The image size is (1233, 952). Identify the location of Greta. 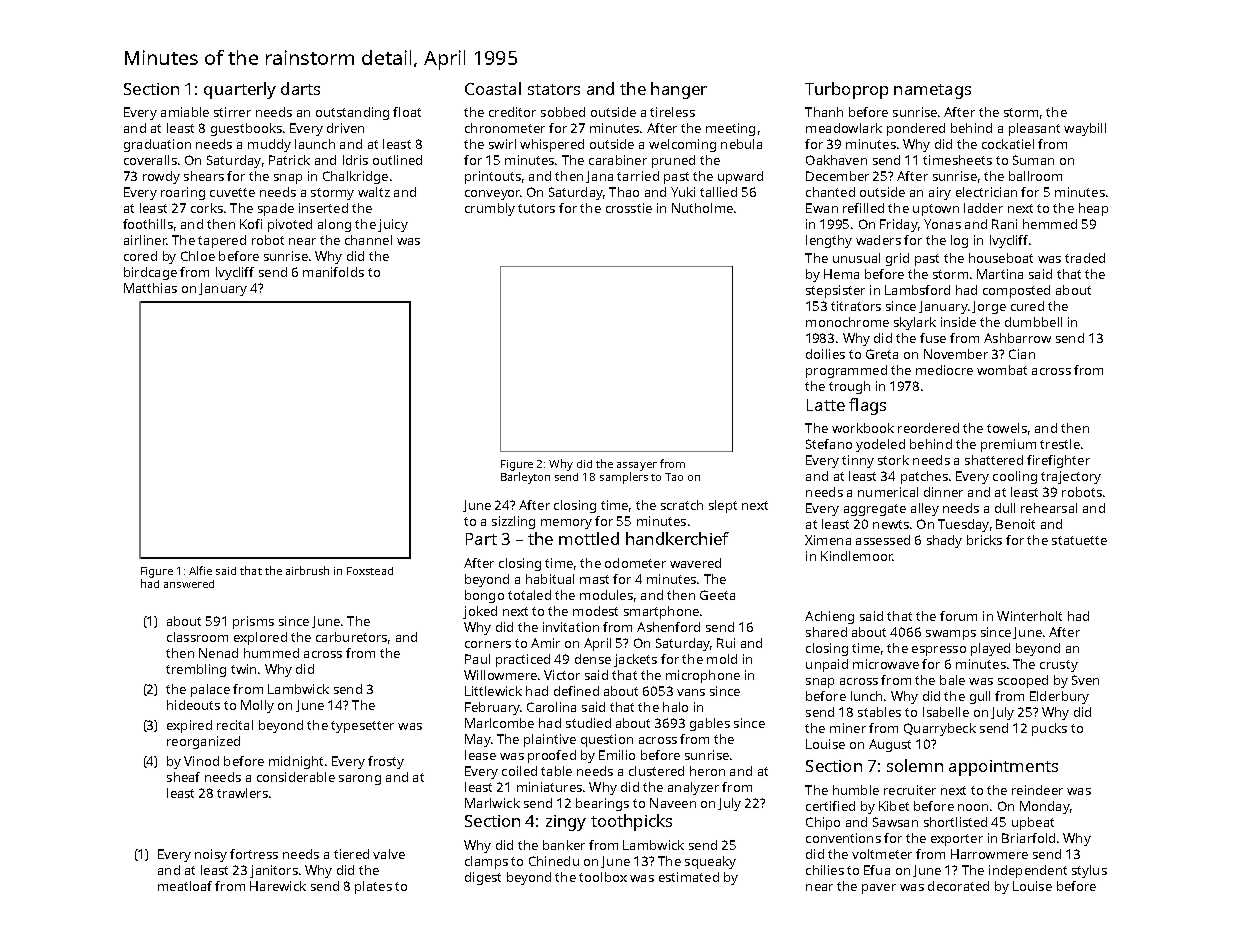
(882, 354).
